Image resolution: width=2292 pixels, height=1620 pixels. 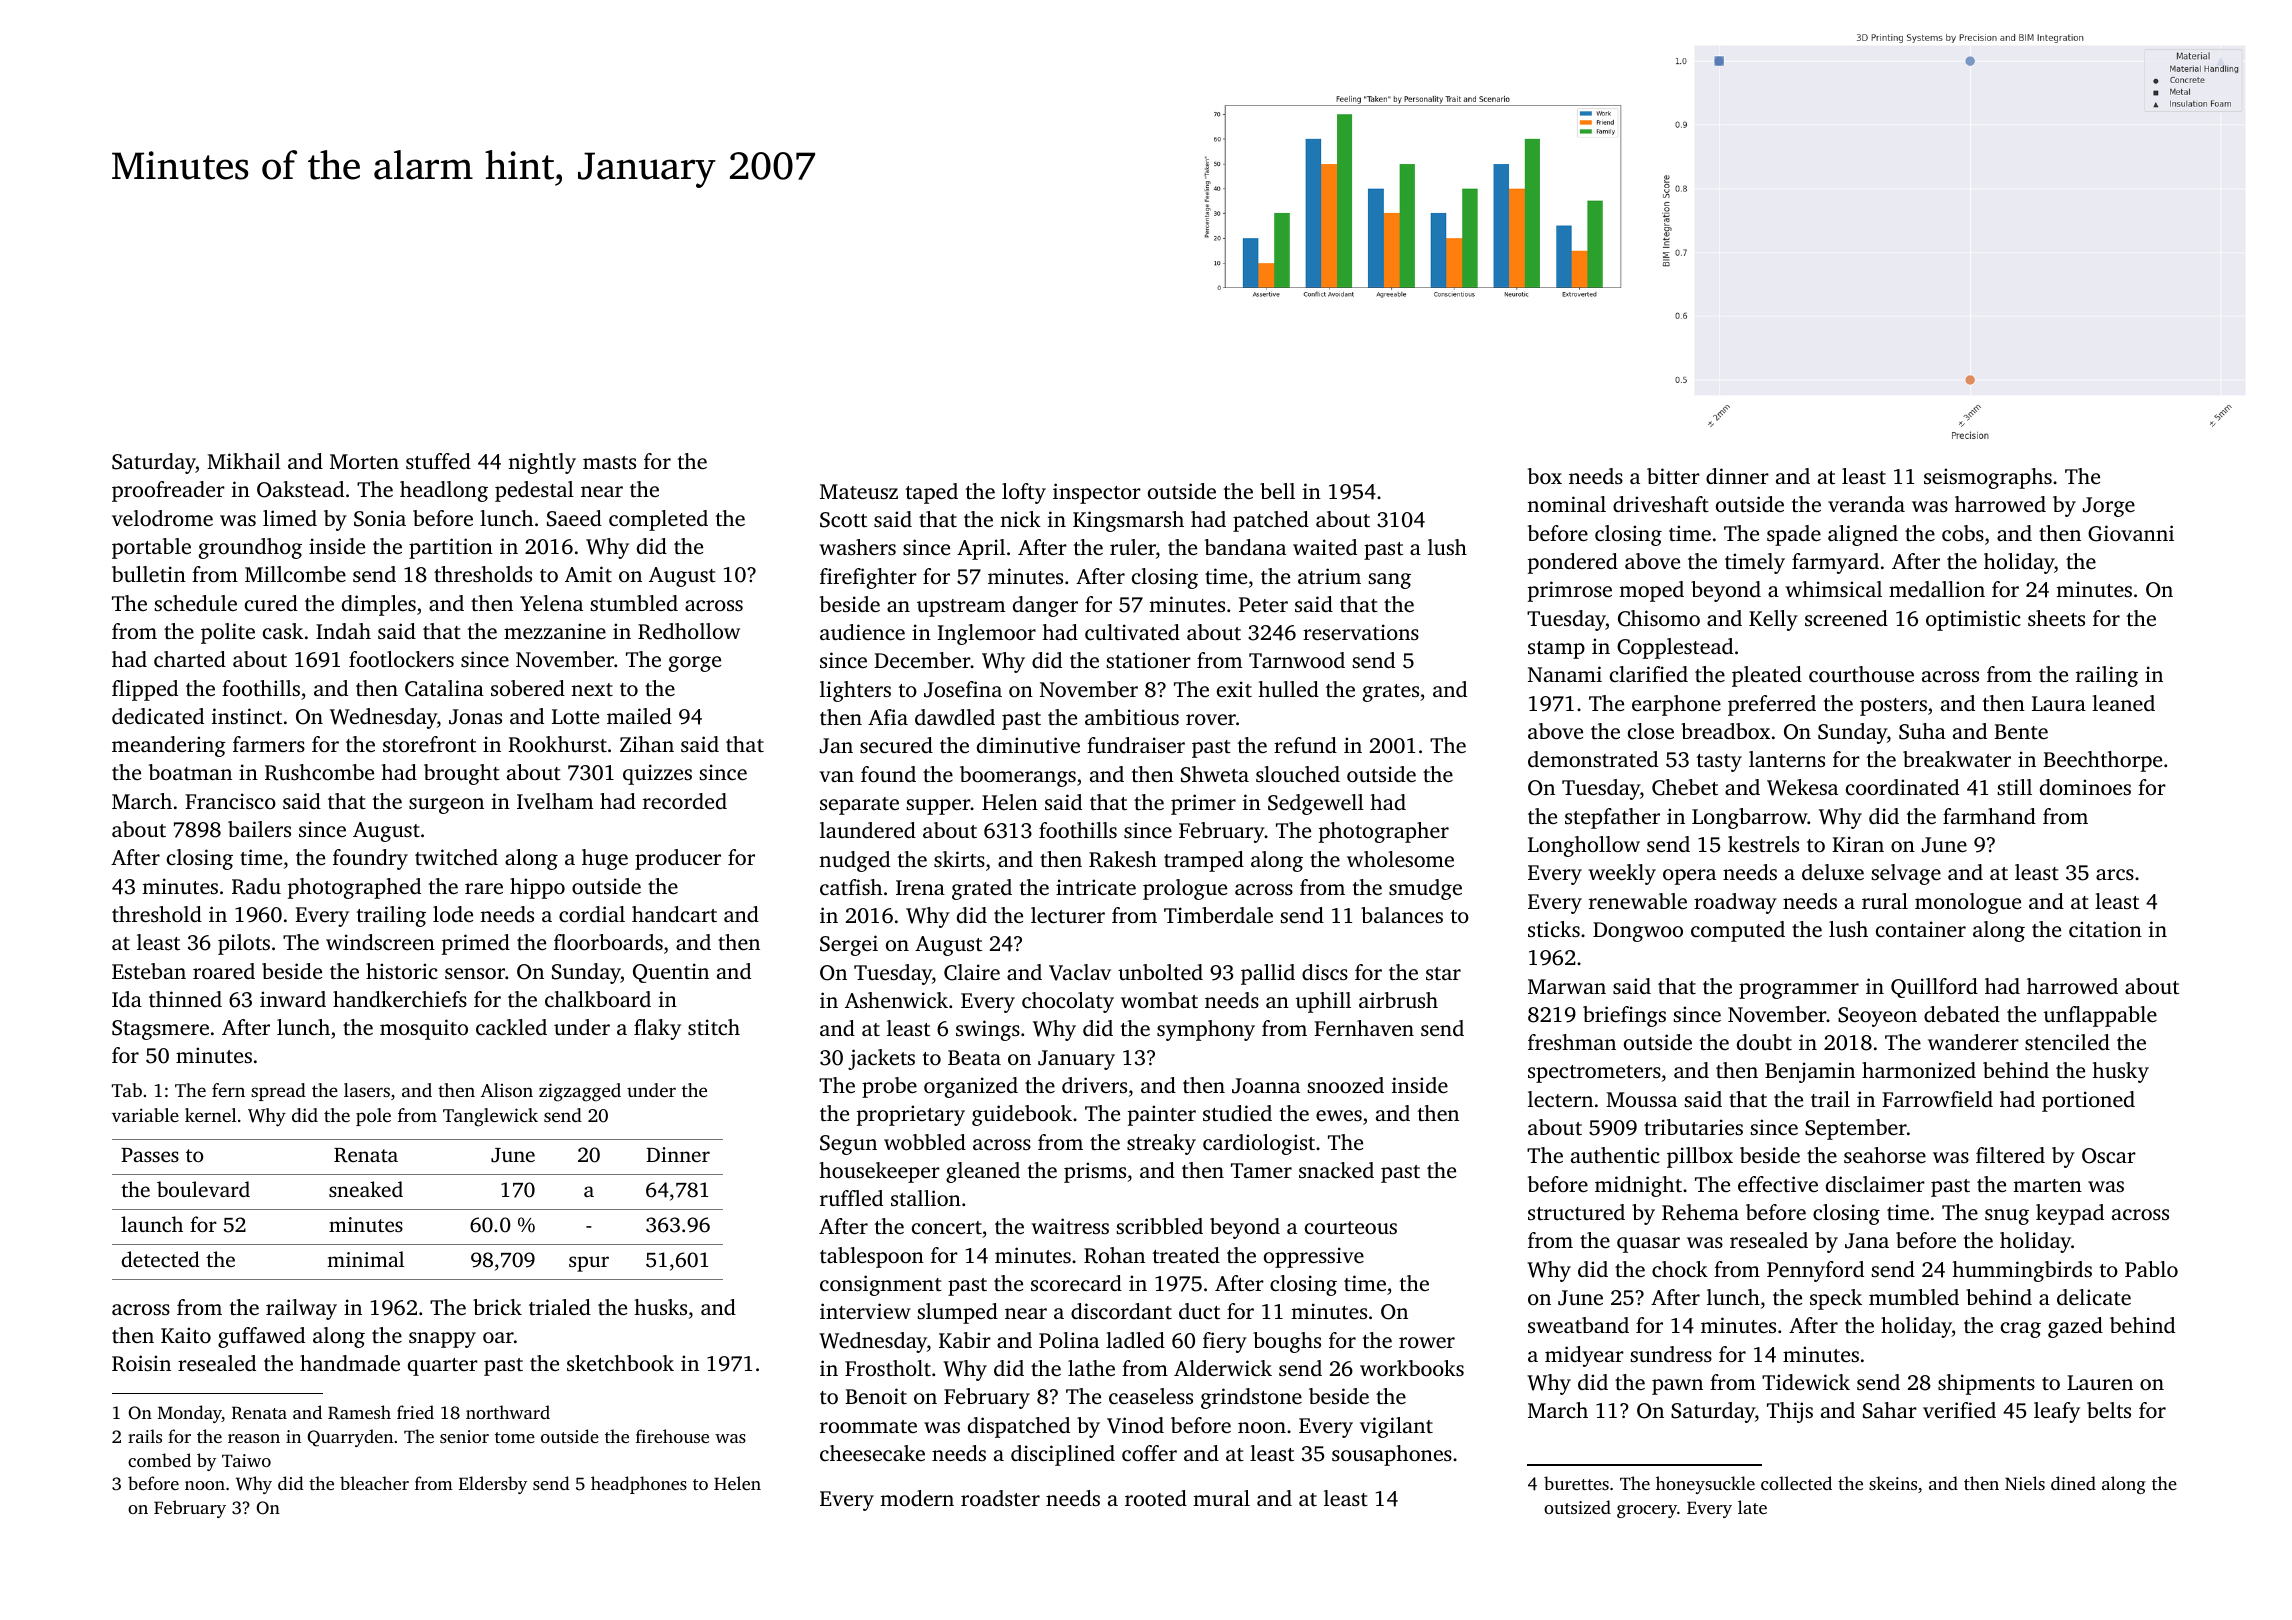 What do you see at coordinates (259, 829) in the screenshot?
I see `bailers` at bounding box center [259, 829].
